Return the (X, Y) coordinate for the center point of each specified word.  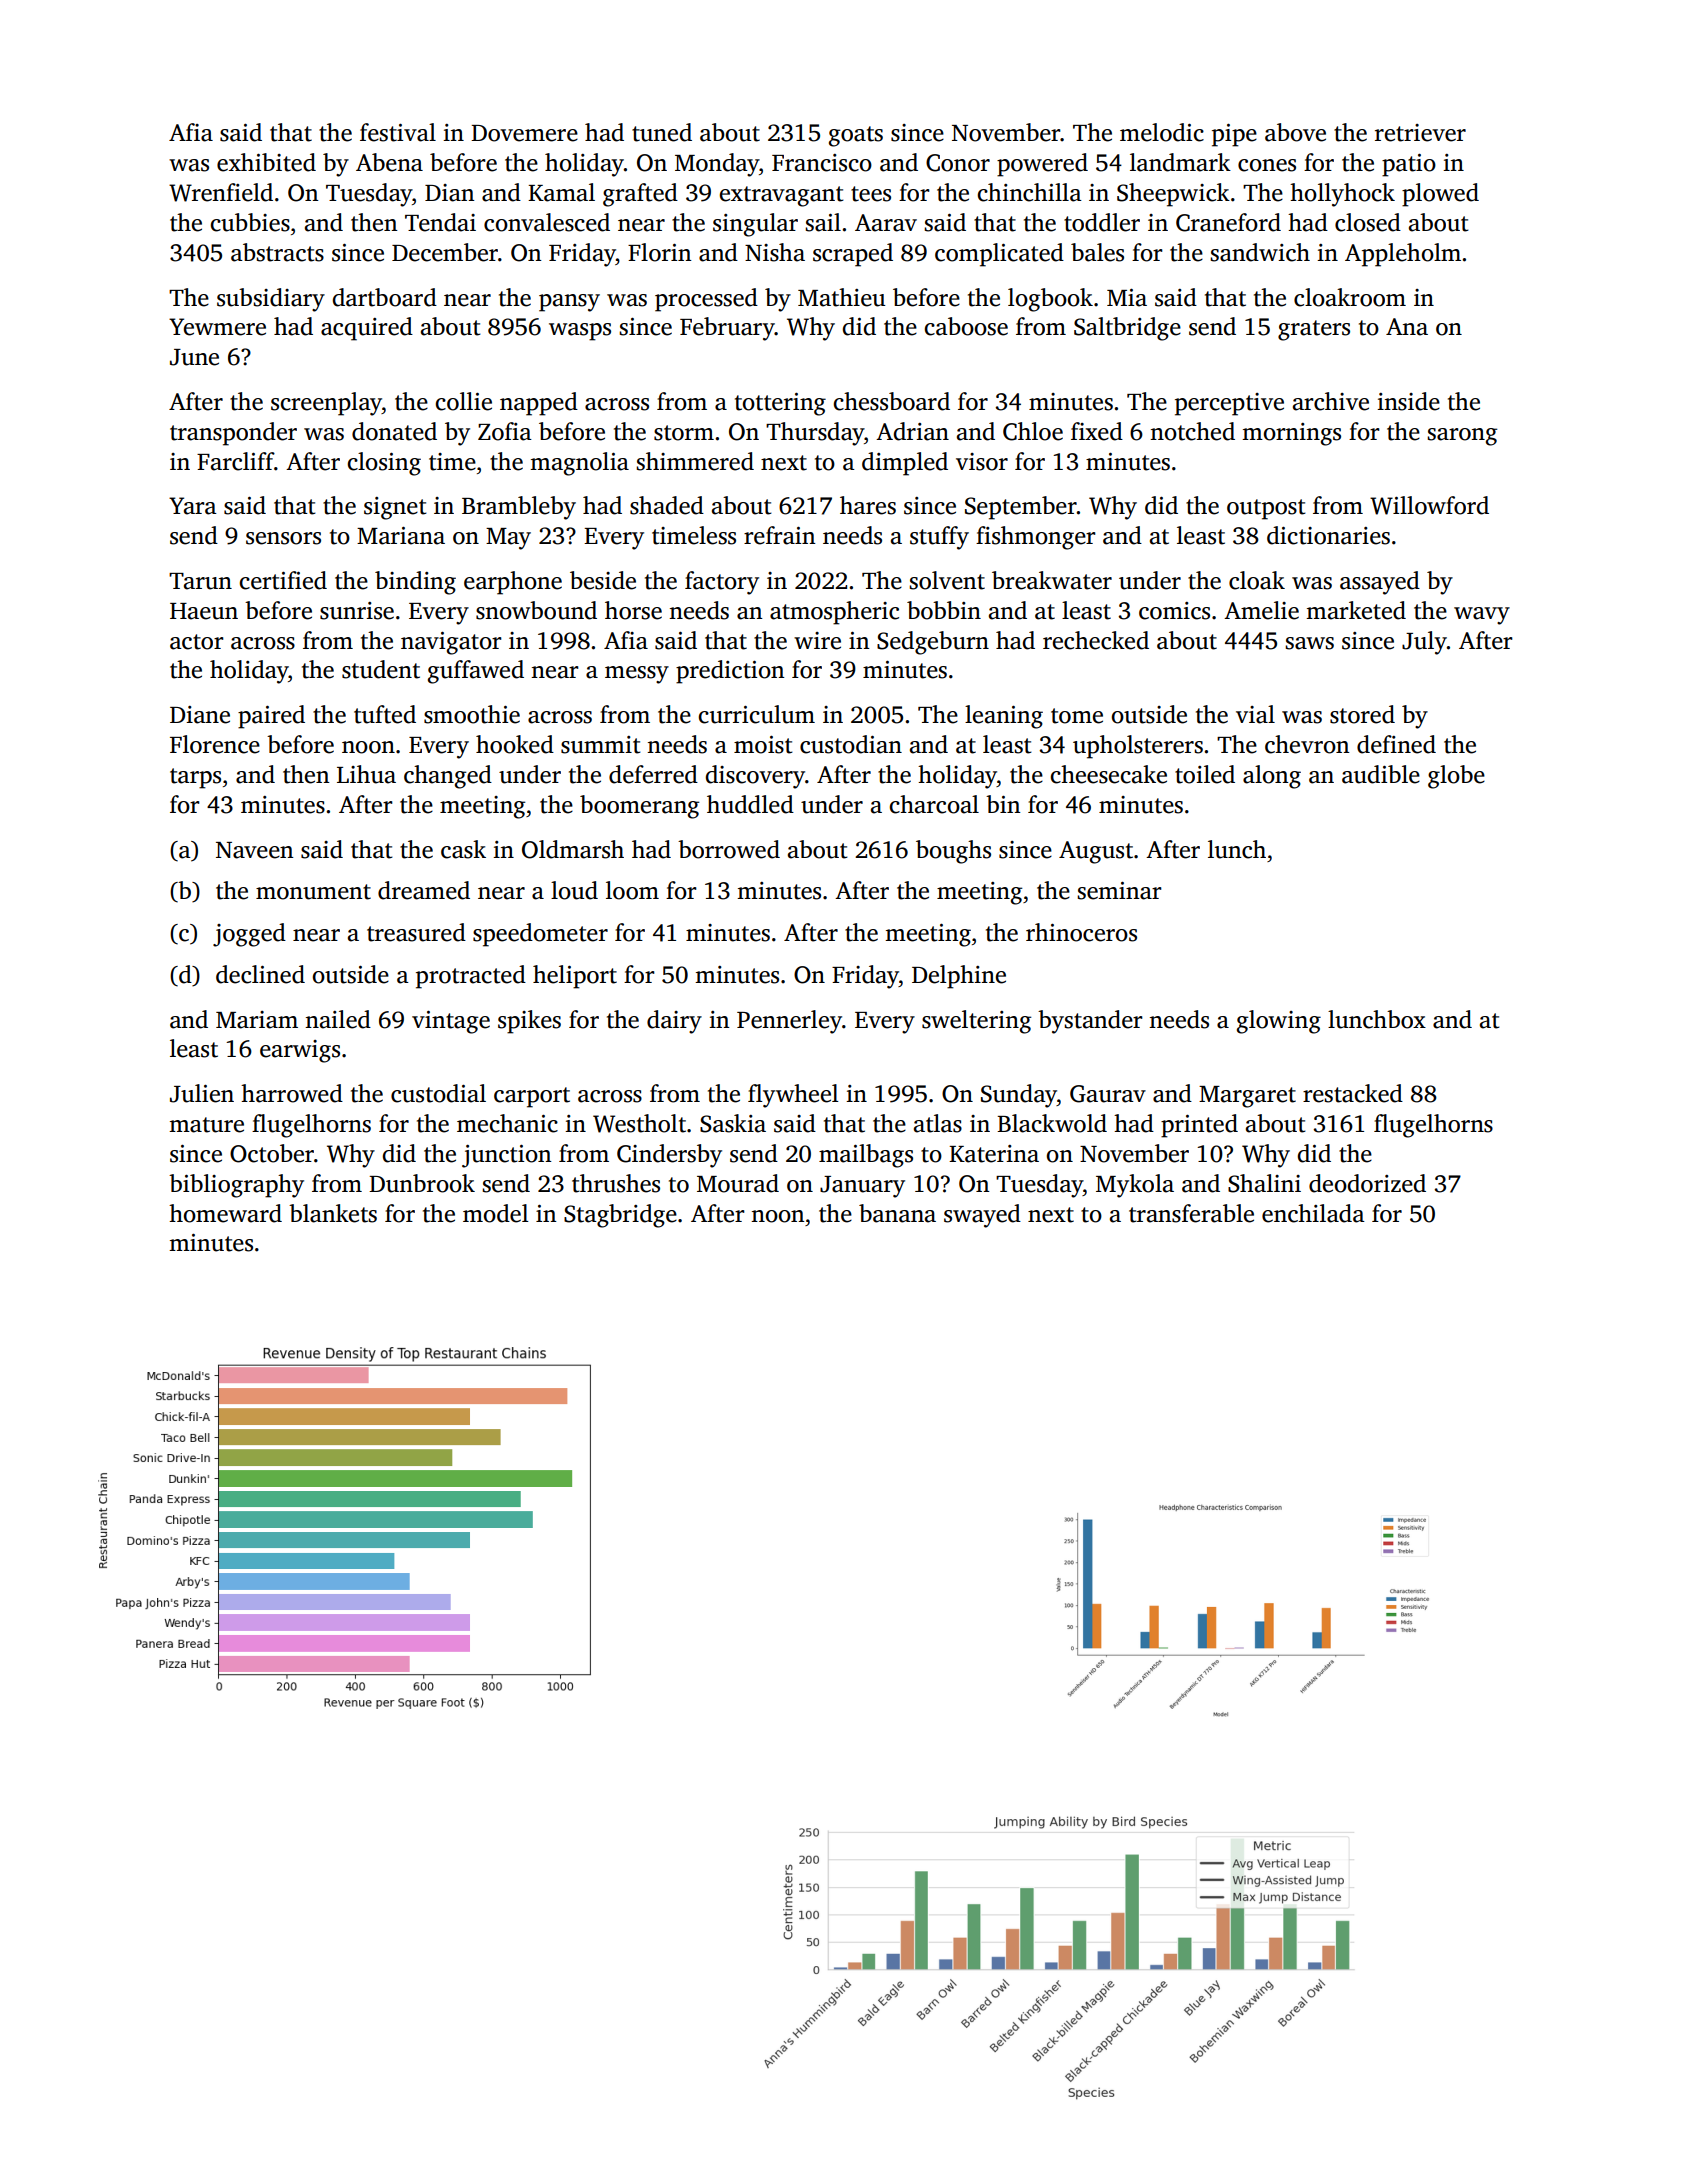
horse (633, 610)
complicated (999, 255)
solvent (947, 580)
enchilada (1313, 1213)
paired (271, 717)
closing (384, 464)
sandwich (1260, 252)
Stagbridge (620, 1216)
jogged (249, 935)
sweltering (976, 1022)
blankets (333, 1213)
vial (1255, 714)
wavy (1482, 616)
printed (1199, 1126)
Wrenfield (221, 192)
